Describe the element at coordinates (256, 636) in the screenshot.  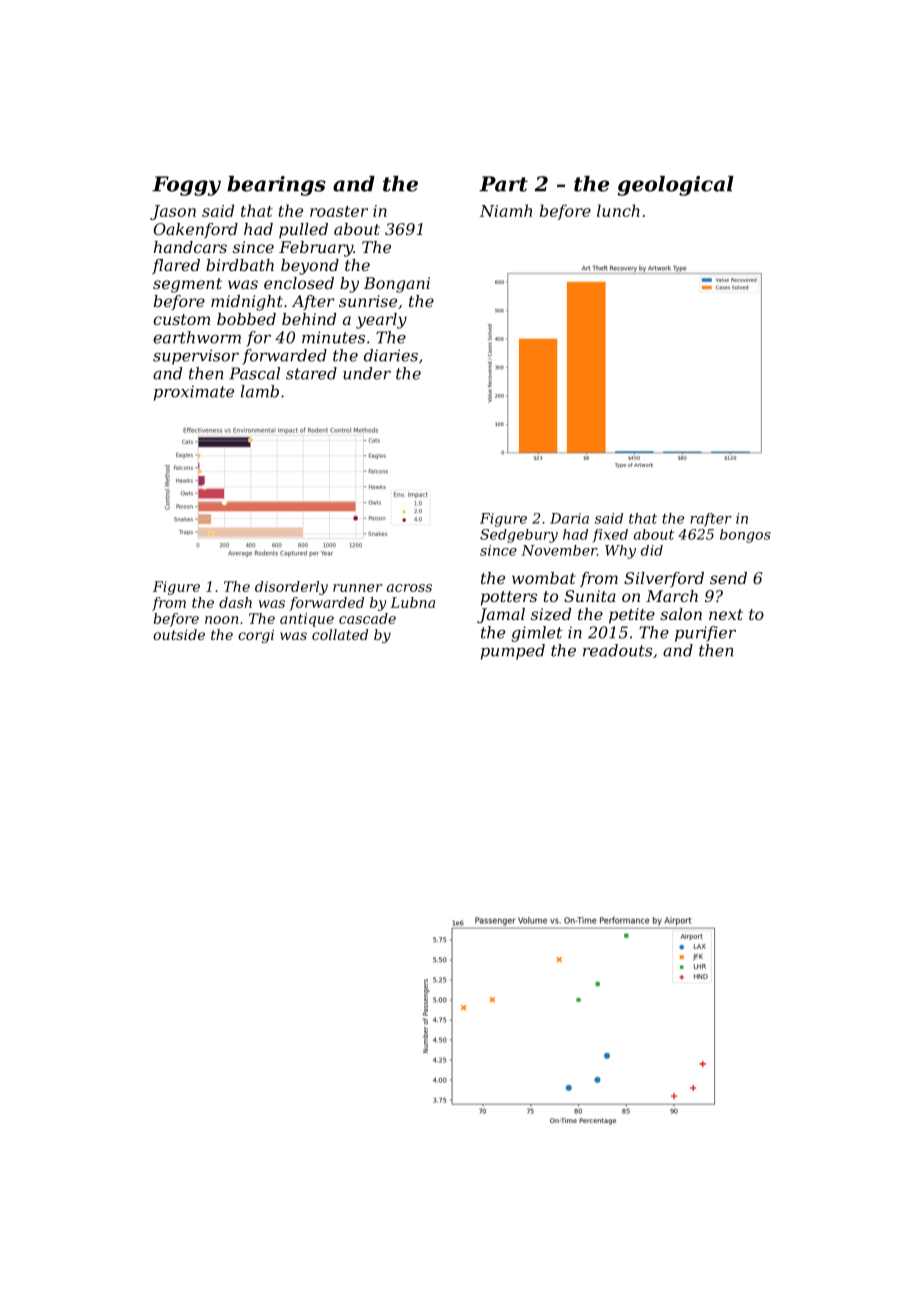
I see `corgi` at that location.
